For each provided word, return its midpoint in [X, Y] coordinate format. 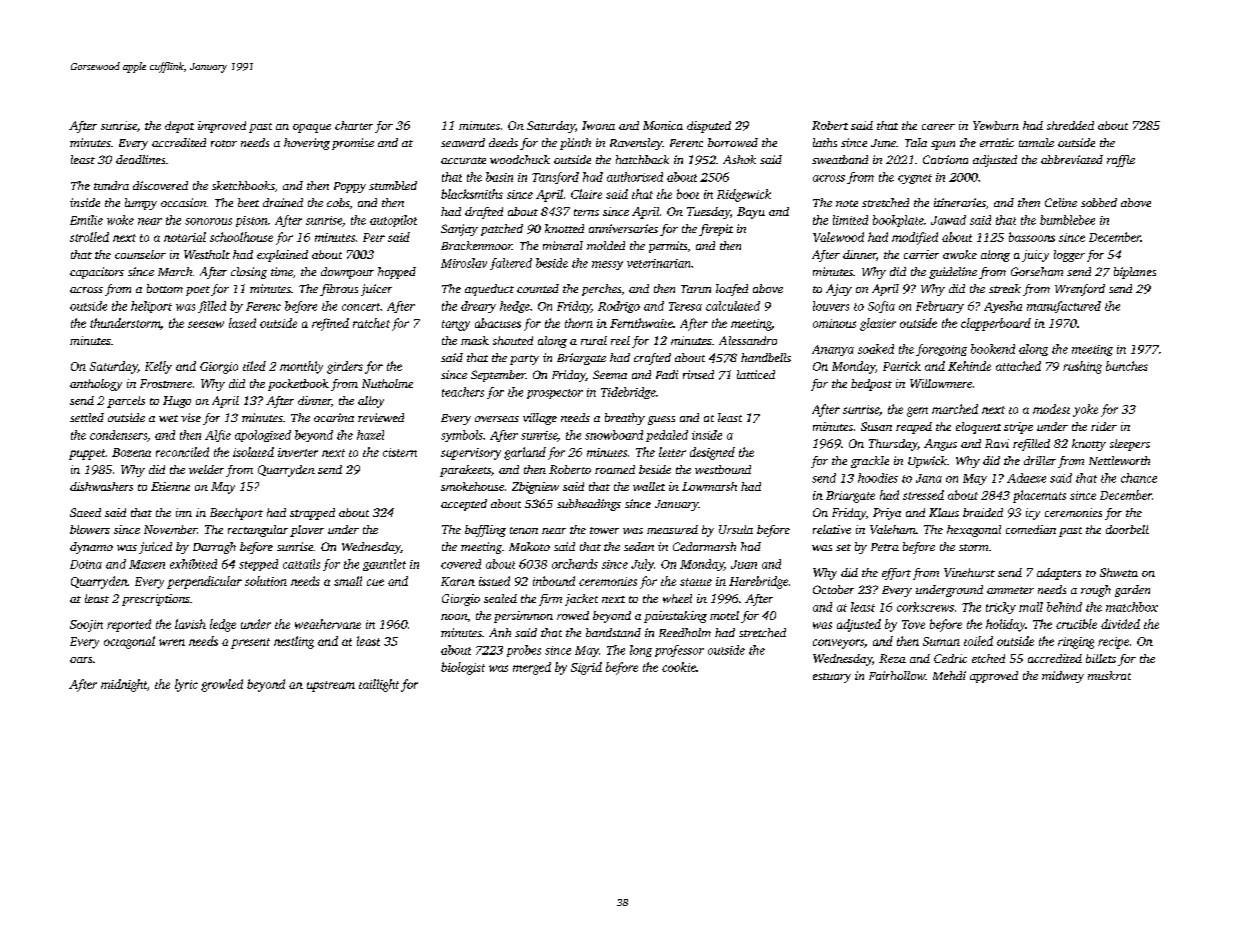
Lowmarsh [709, 486]
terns [586, 212]
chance [1139, 478]
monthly [301, 367]
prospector [555, 394]
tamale [1036, 142]
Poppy [350, 187]
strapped [312, 514]
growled [222, 685]
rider [1104, 426]
